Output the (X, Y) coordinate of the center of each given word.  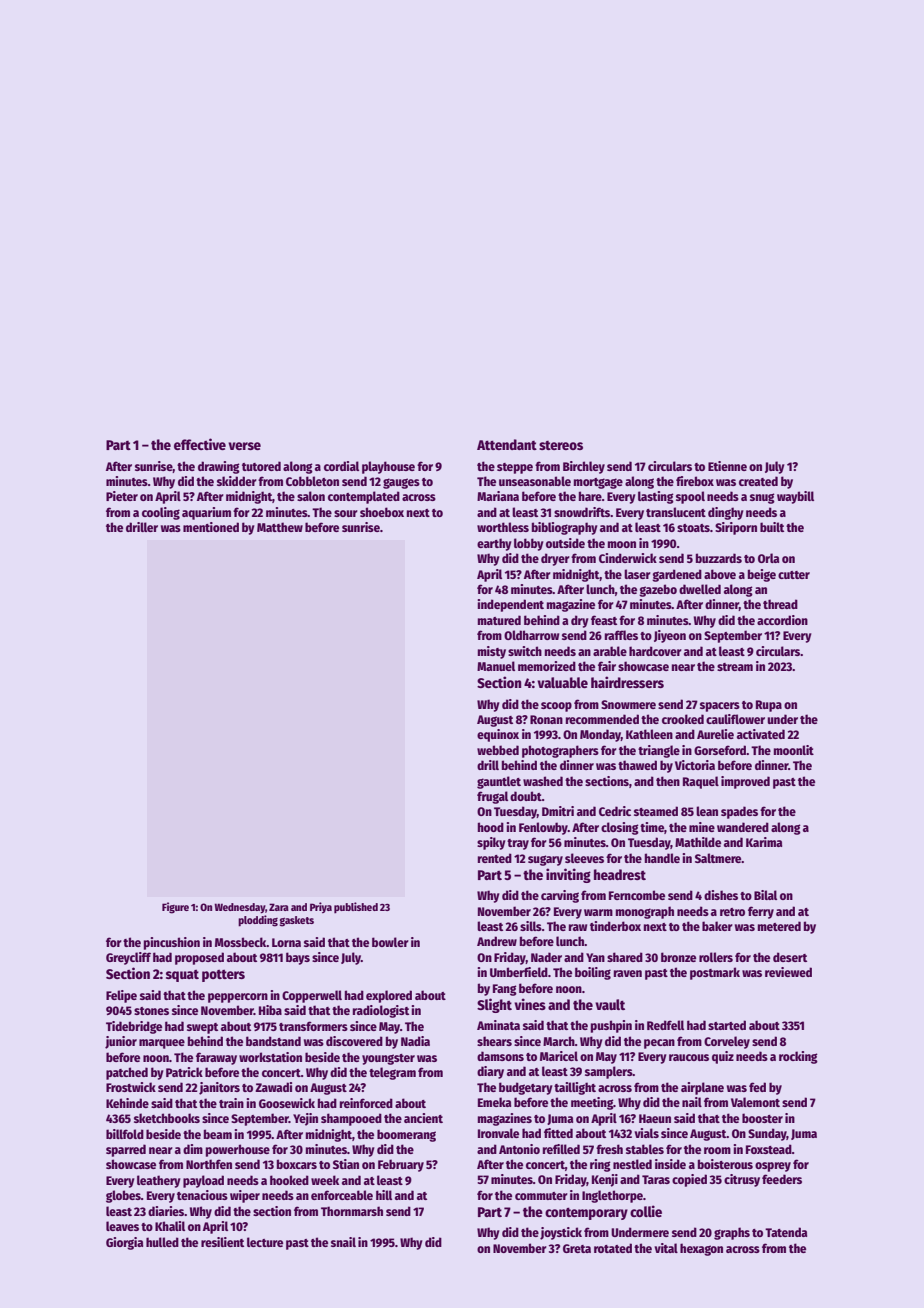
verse (244, 446)
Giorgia (124, 1243)
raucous (689, 1057)
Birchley (584, 467)
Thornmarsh (352, 1211)
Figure (175, 908)
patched (127, 1073)
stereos (561, 445)
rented (495, 858)
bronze (678, 957)
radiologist (381, 1011)
